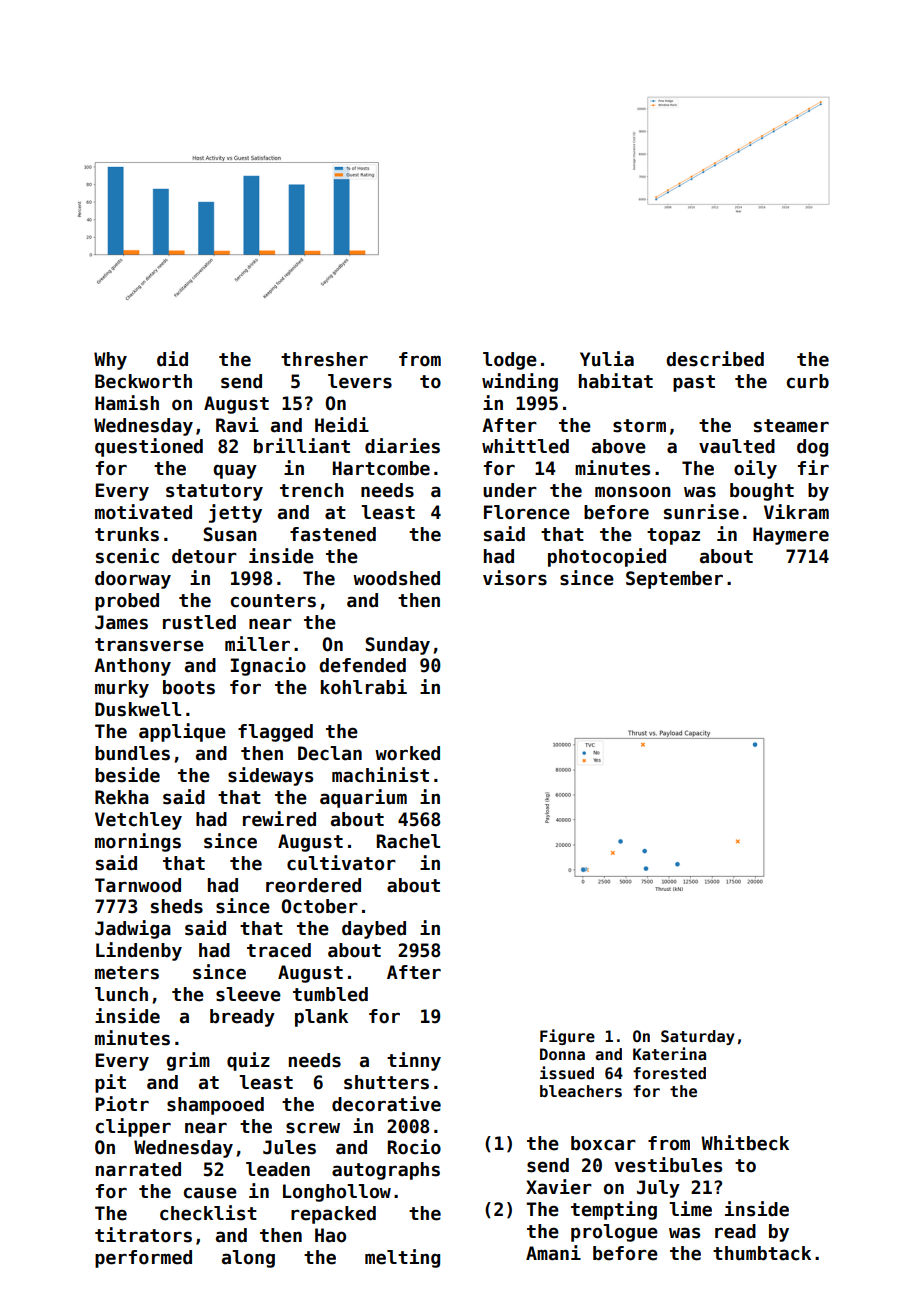 This screenshot has height=1308, width=924. What do you see at coordinates (182, 732) in the screenshot?
I see `applique` at bounding box center [182, 732].
